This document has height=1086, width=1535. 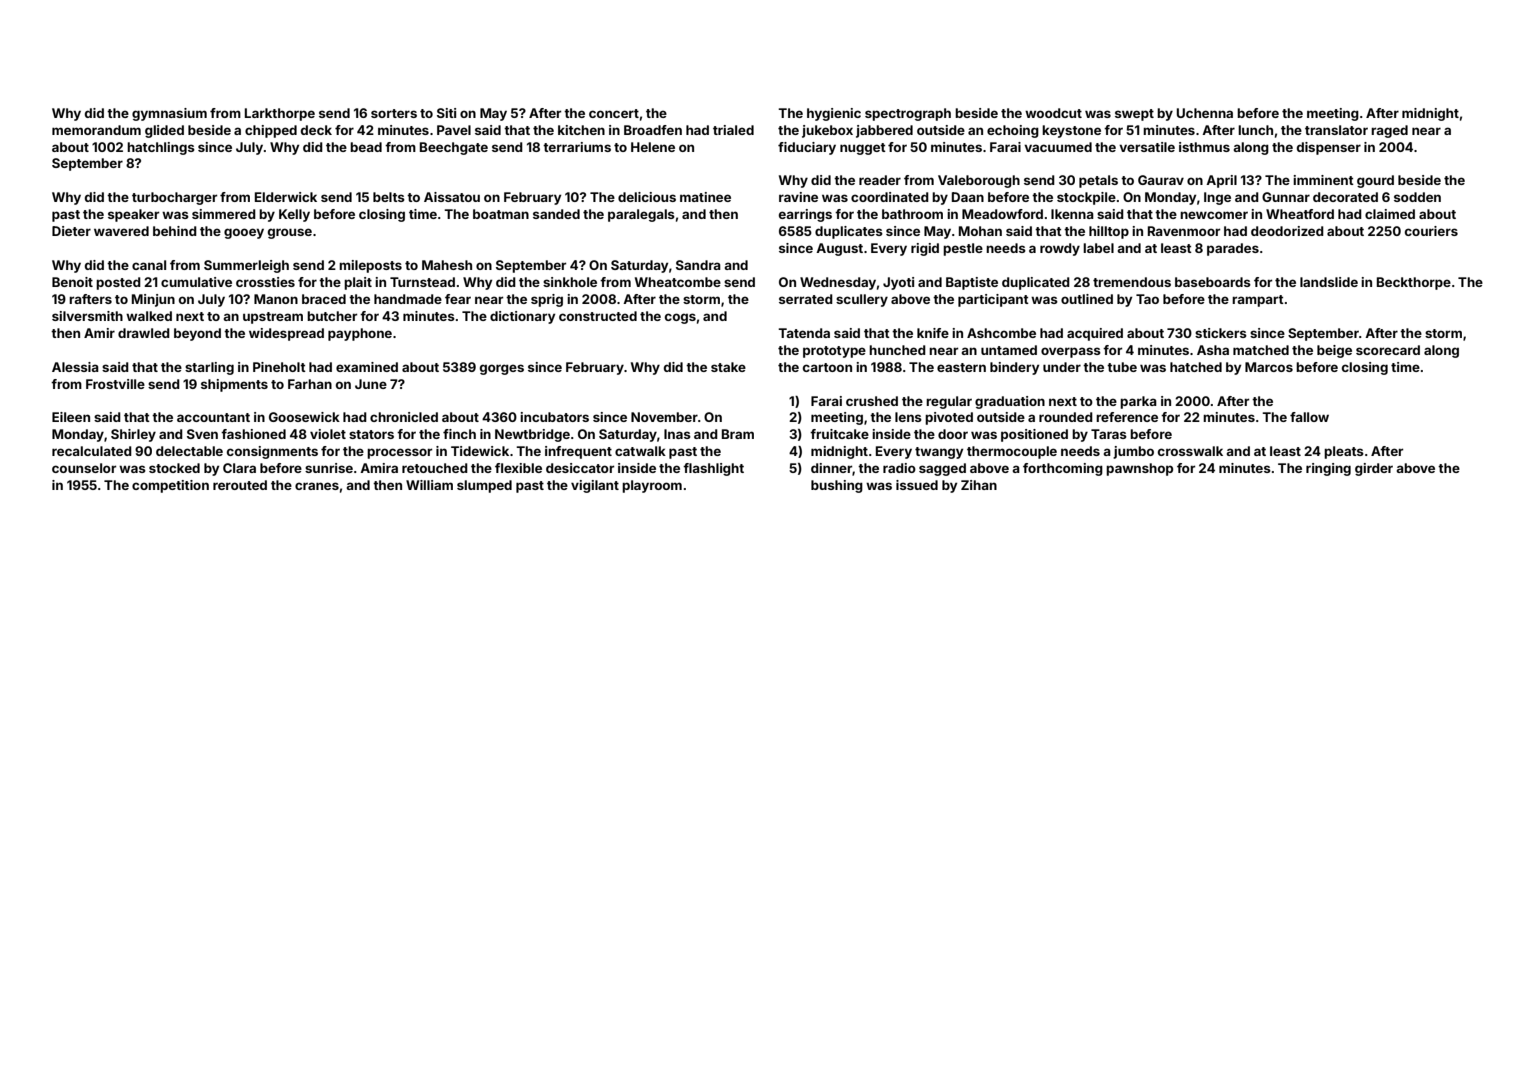 I want to click on spectrograph, so click(x=908, y=114).
